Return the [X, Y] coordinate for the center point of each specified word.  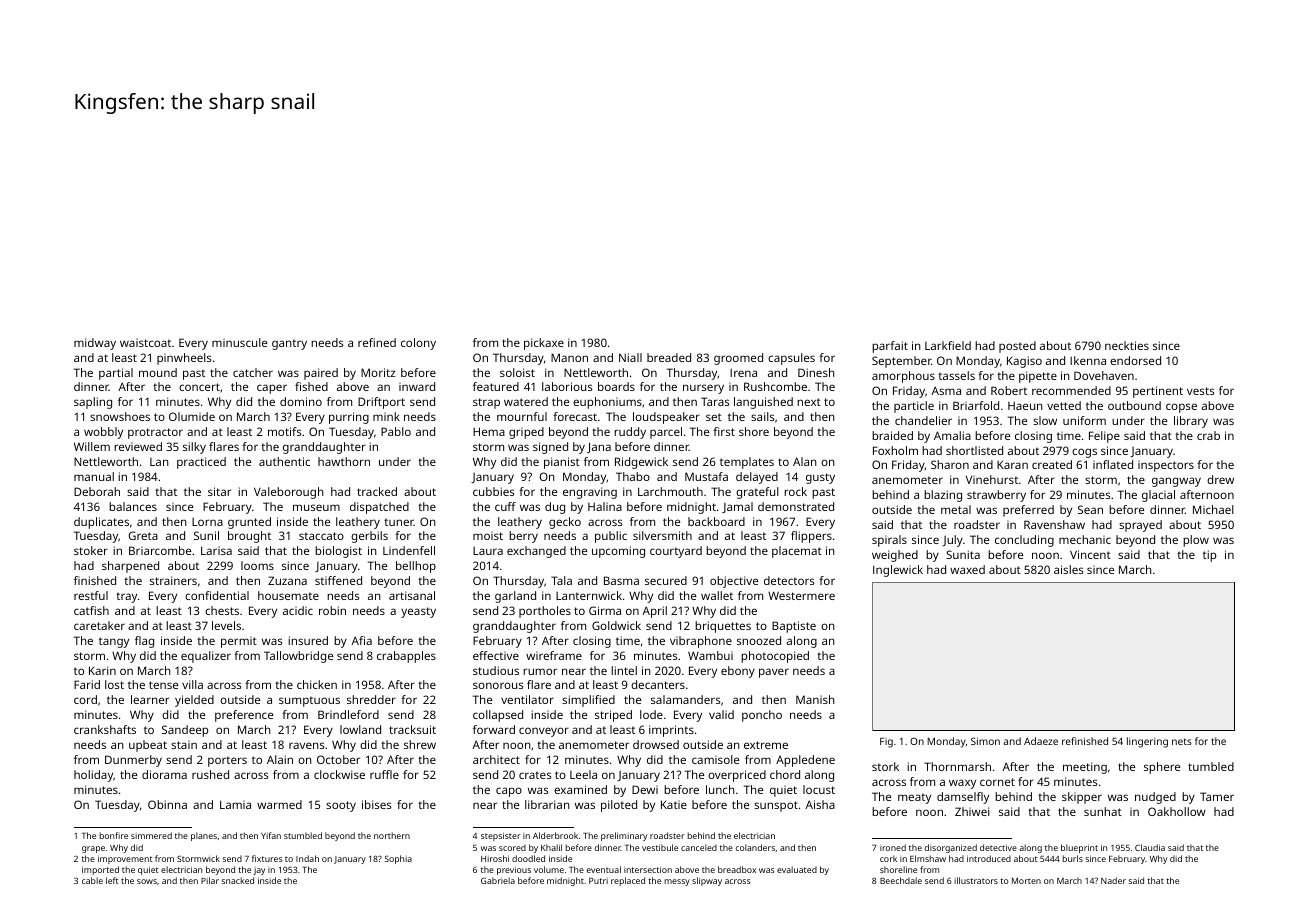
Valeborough [289, 493]
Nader [1113, 880]
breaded [669, 357]
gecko [565, 523]
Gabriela [498, 880]
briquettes [723, 627]
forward [494, 729]
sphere [1162, 768]
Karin [102, 670]
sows [147, 881]
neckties [1127, 345]
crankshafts [105, 729]
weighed [895, 556]
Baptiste [794, 627]
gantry [289, 345]
